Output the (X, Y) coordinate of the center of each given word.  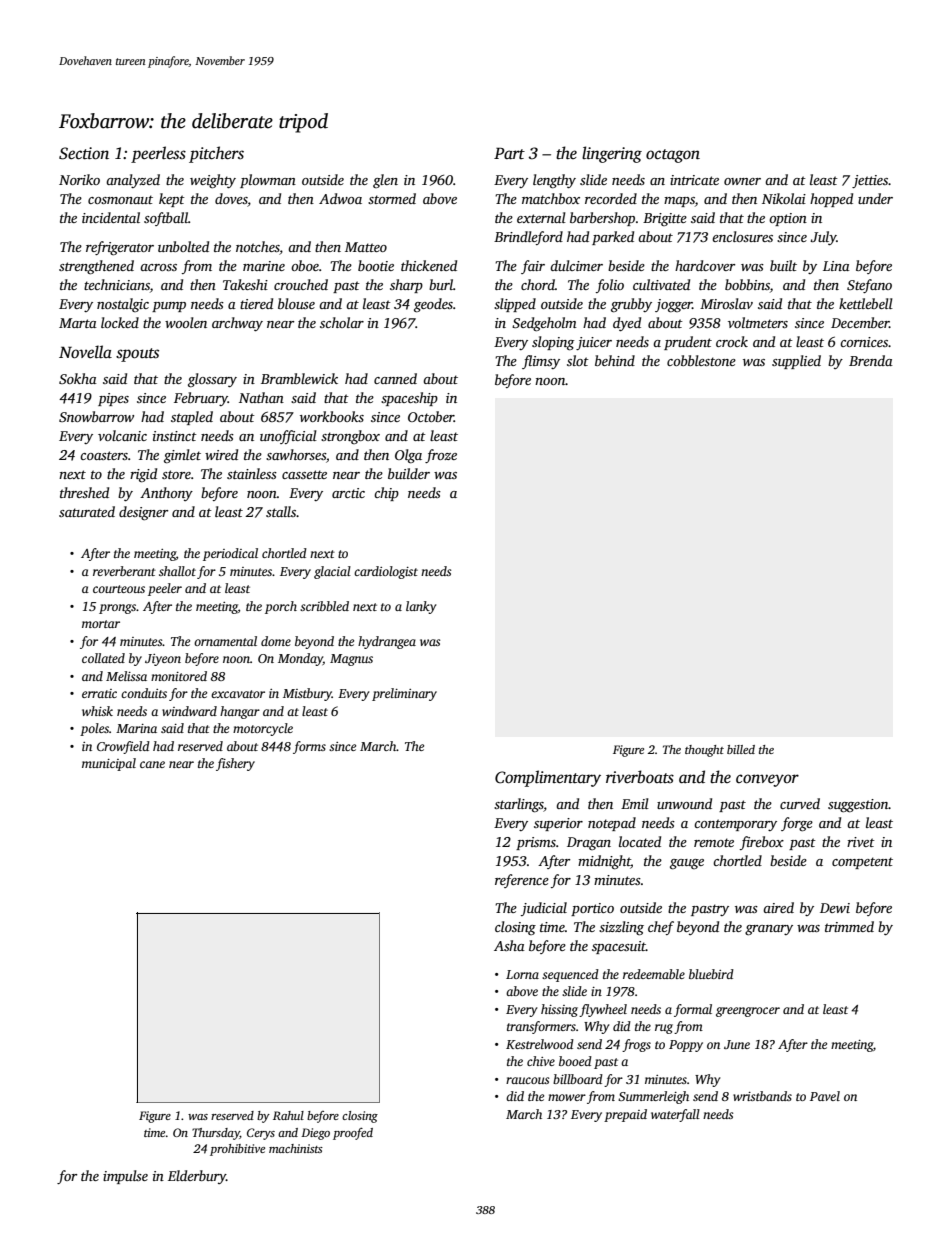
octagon (673, 156)
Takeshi (245, 284)
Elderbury (197, 1177)
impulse (125, 1177)
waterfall (675, 1115)
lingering (612, 154)
